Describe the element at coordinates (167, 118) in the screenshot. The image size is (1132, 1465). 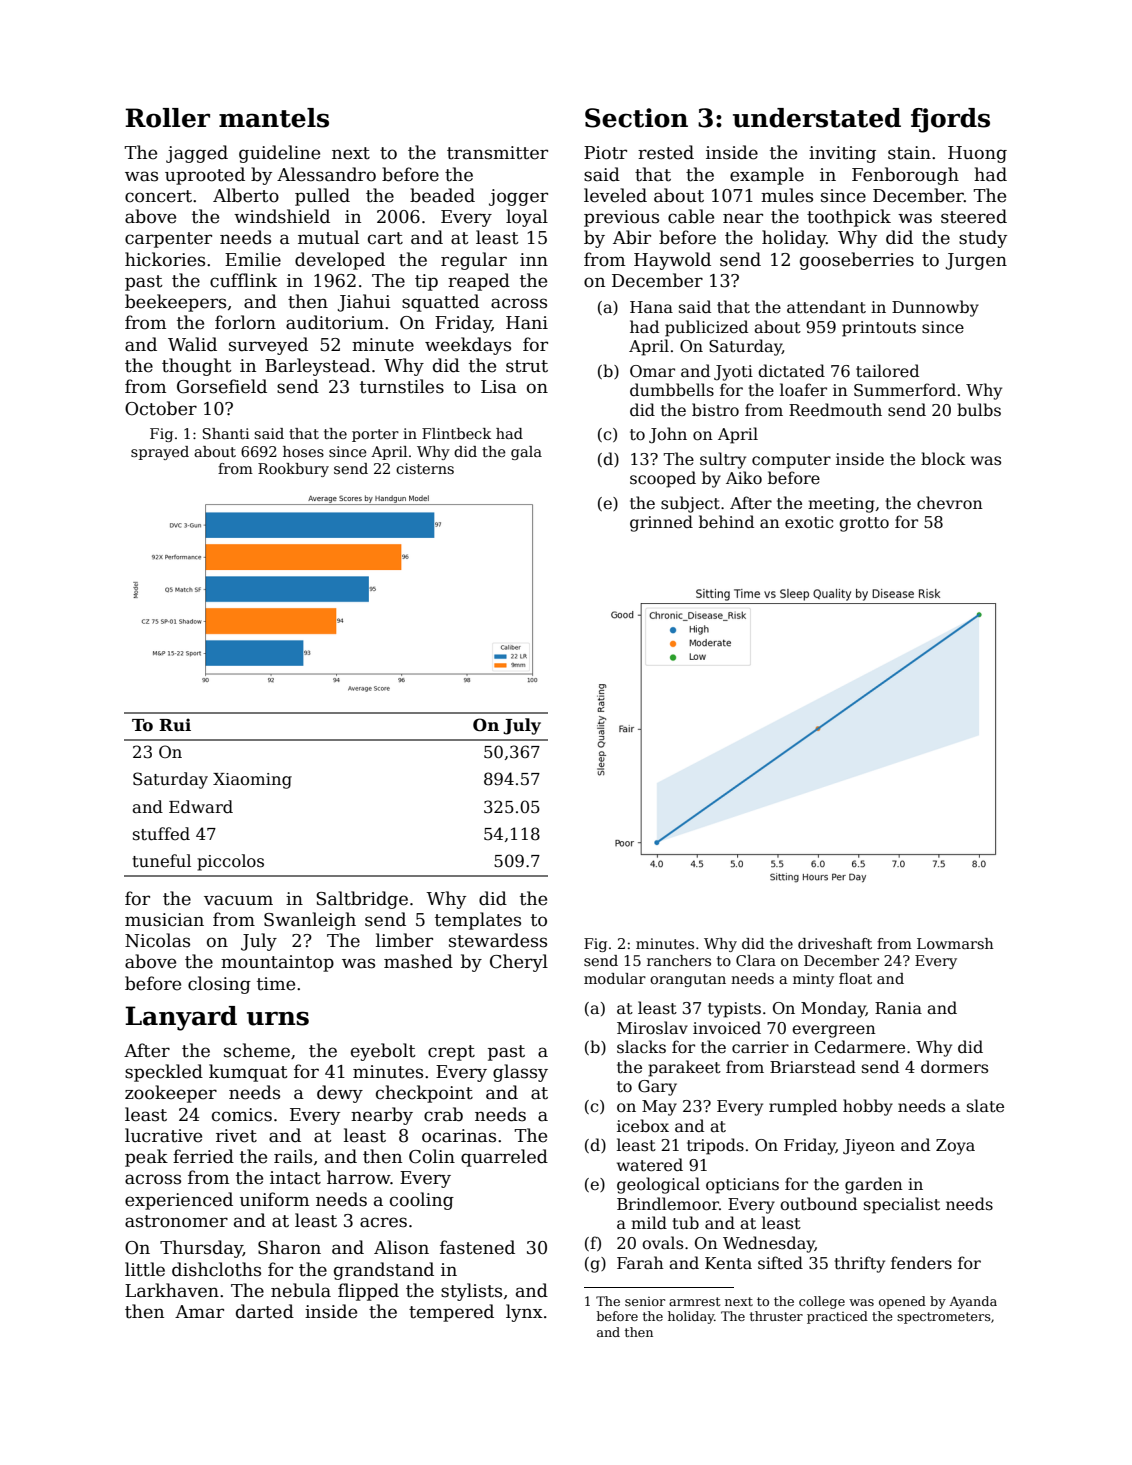
I see `Roller` at that location.
